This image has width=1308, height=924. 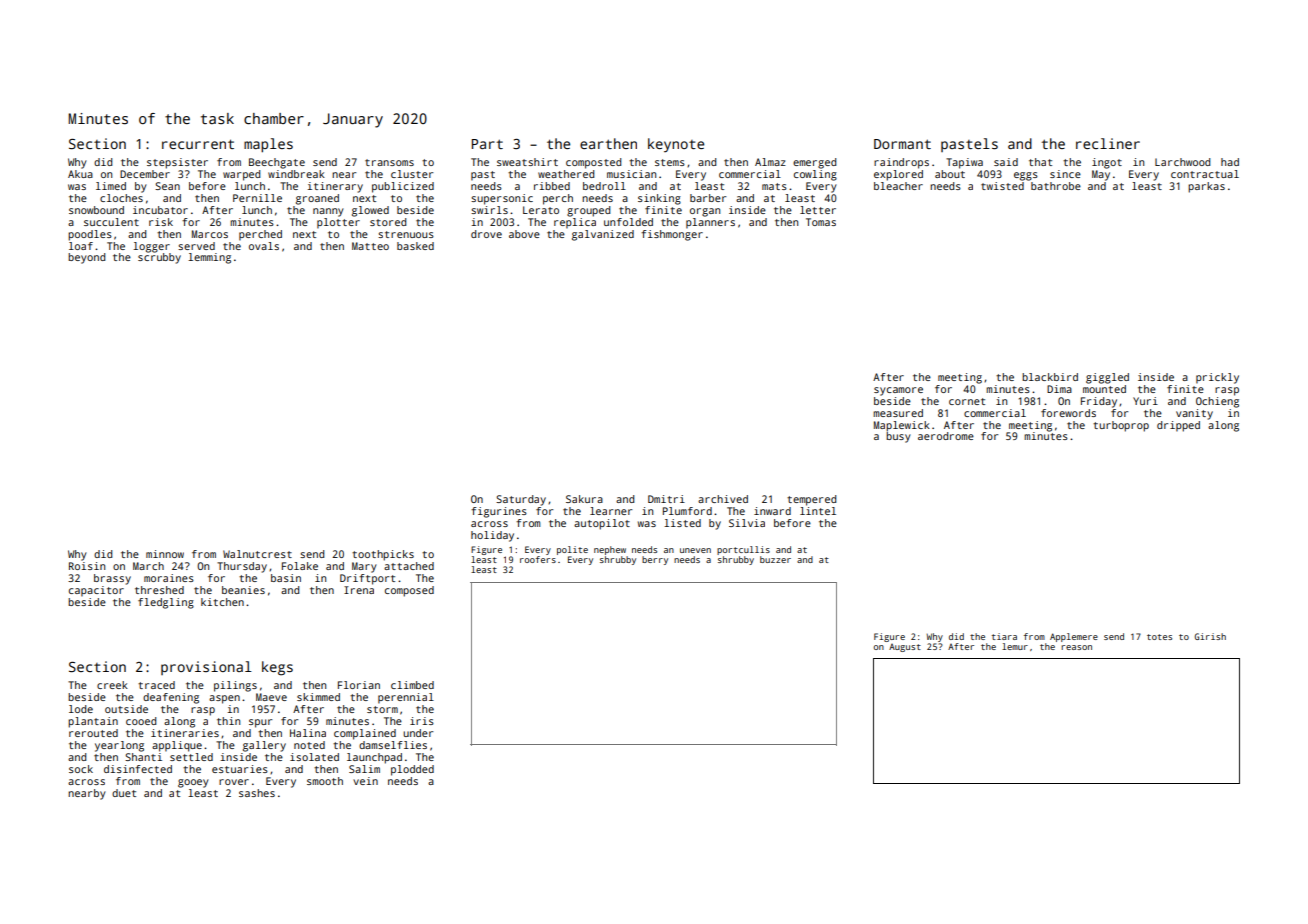 I want to click on totes, so click(x=1159, y=637).
